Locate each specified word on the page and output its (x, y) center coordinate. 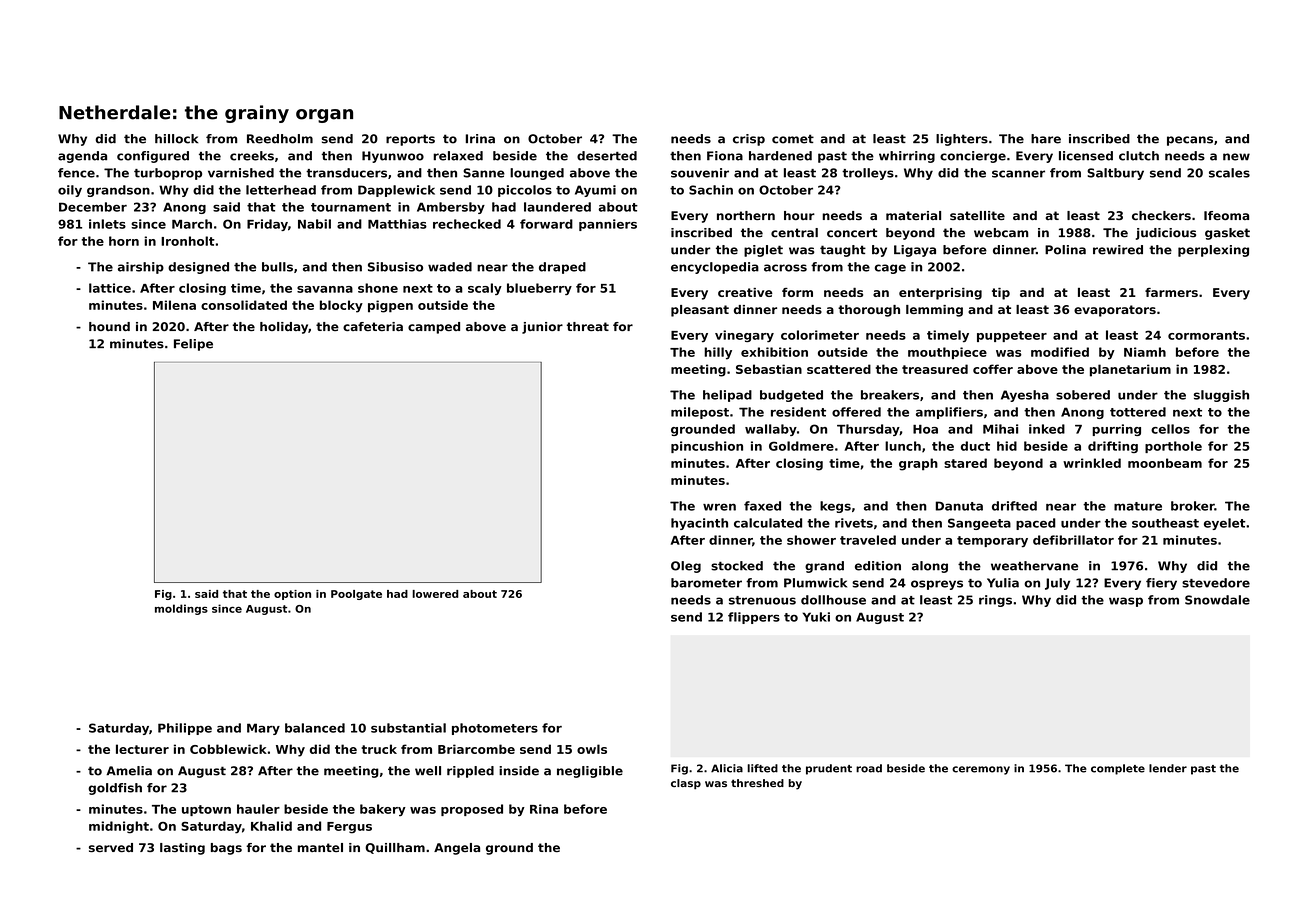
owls (592, 749)
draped (562, 268)
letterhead (281, 190)
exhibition (774, 352)
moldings (181, 609)
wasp (1126, 602)
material (913, 215)
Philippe (185, 729)
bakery (383, 810)
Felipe (193, 345)
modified (1060, 352)
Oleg (686, 567)
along (930, 567)
